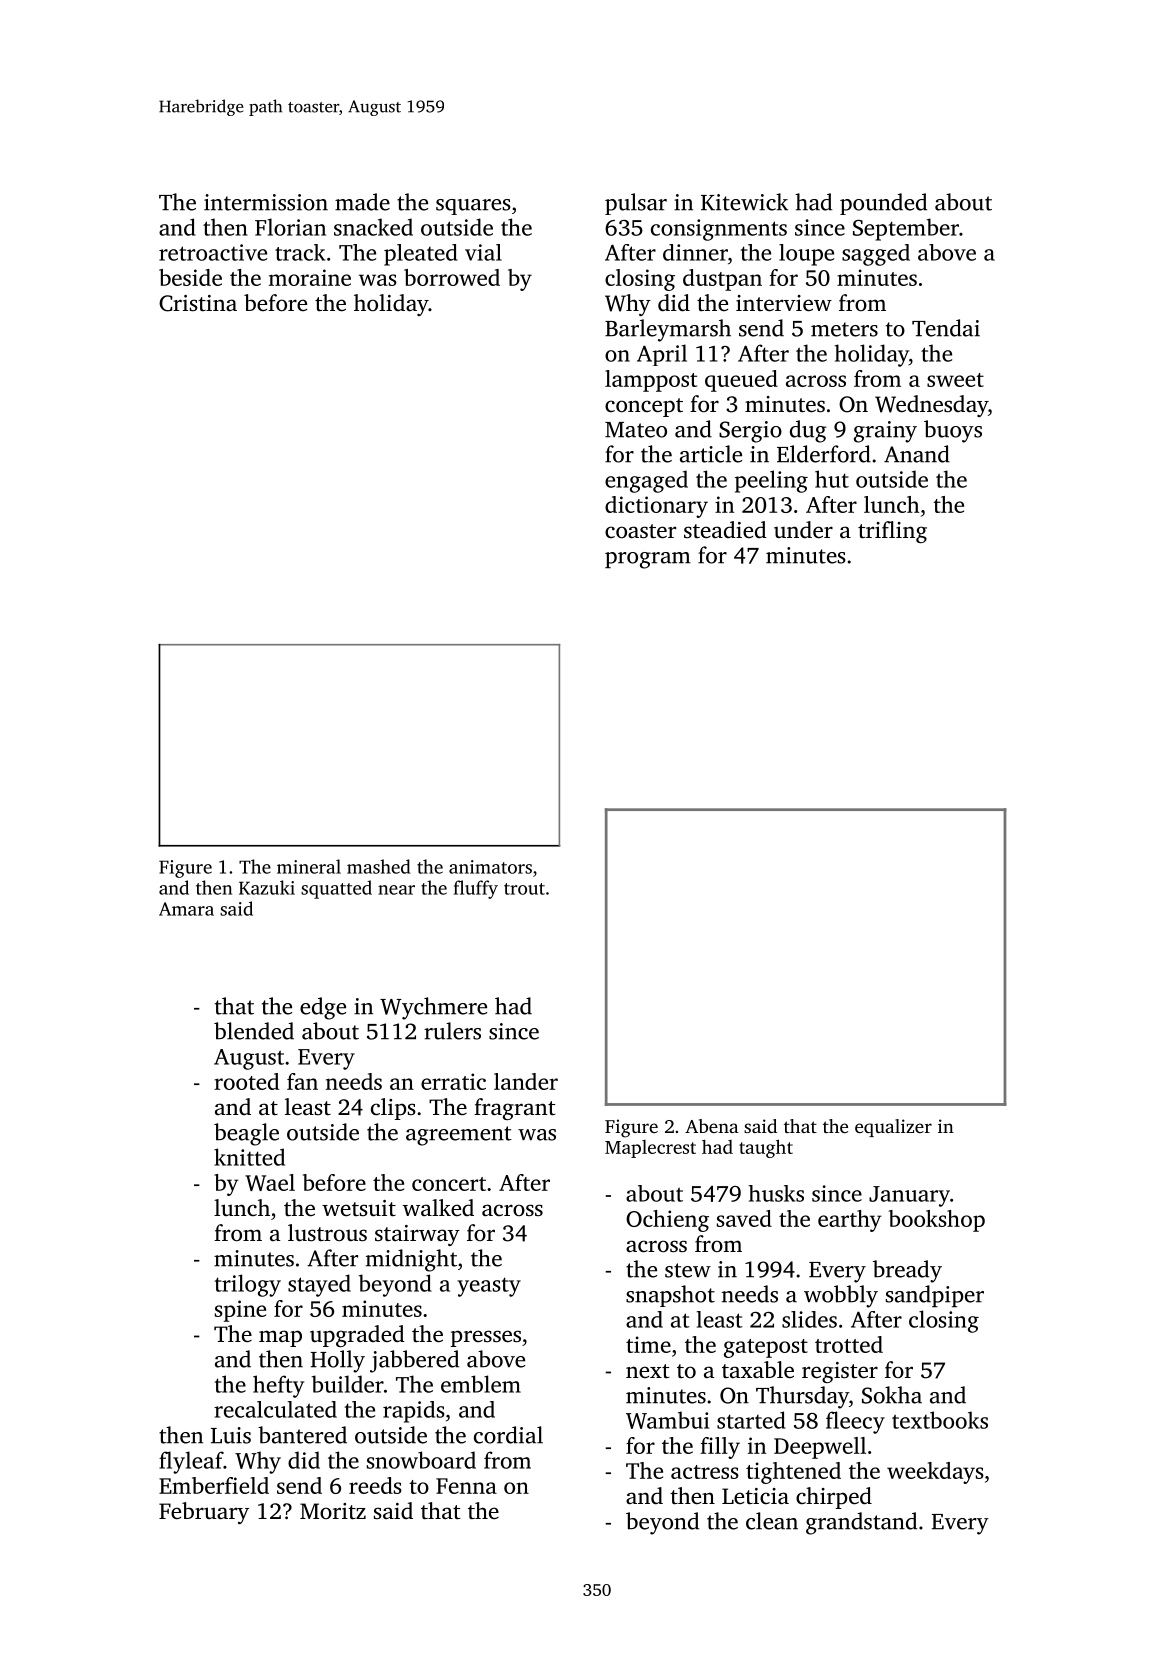 The height and width of the screenshot is (1654, 1165). Describe the element at coordinates (648, 560) in the screenshot. I see `program` at that location.
